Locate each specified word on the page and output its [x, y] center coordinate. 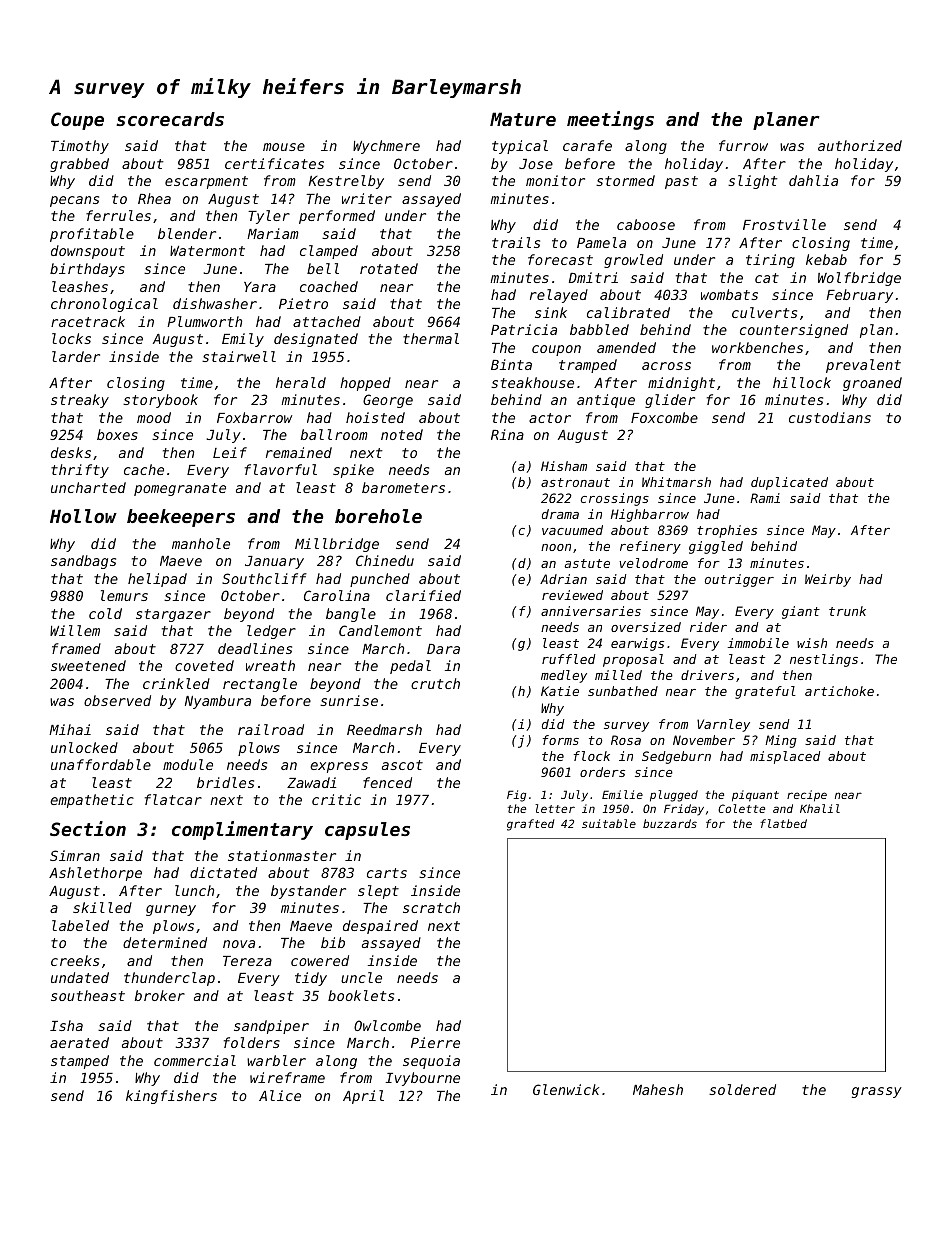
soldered [742, 1089]
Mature [523, 119]
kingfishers [171, 1097]
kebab [826, 259]
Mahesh [658, 1089]
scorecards [170, 119]
